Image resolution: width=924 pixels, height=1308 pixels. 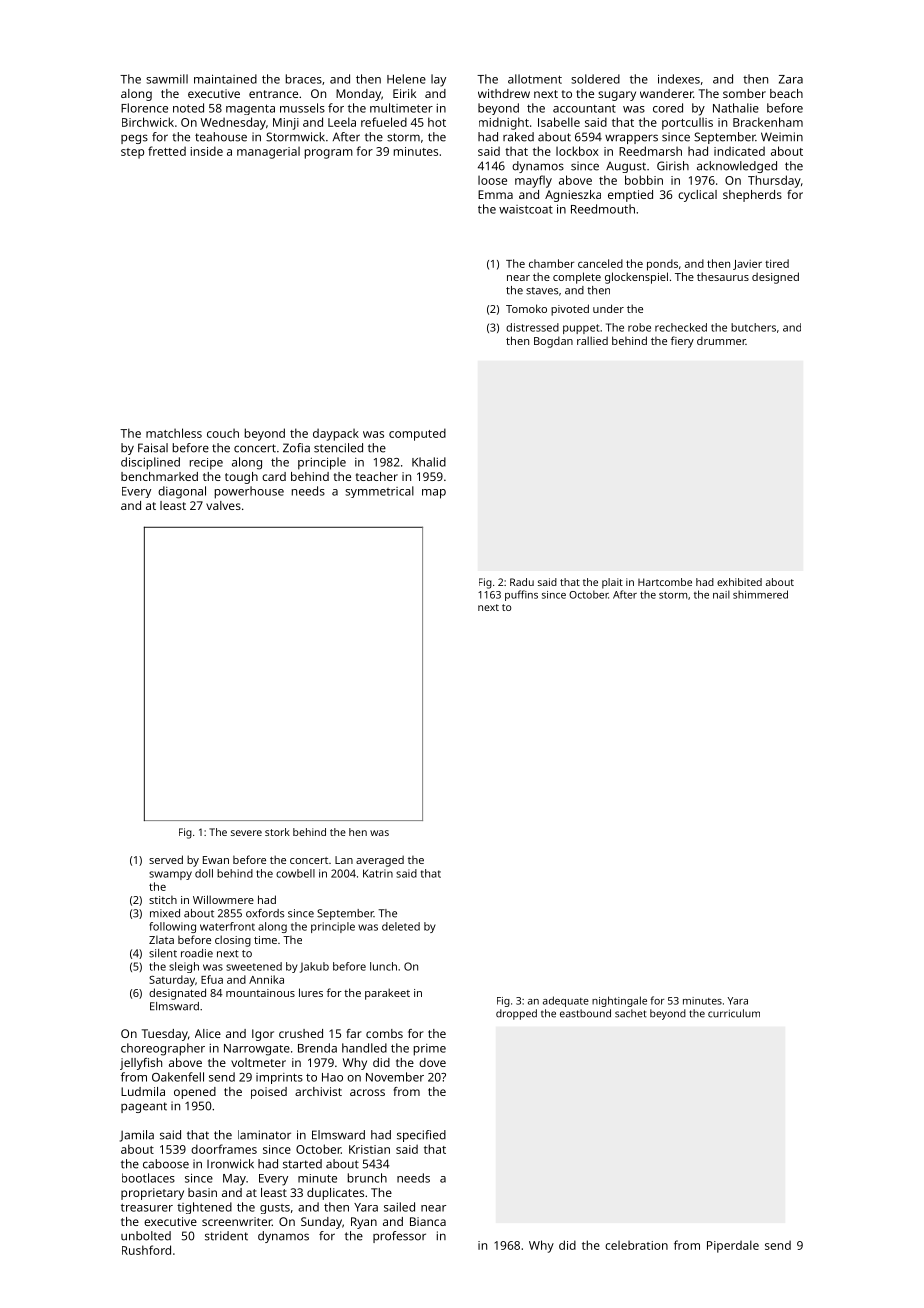 What do you see at coordinates (619, 1001) in the screenshot?
I see `nightingale` at bounding box center [619, 1001].
